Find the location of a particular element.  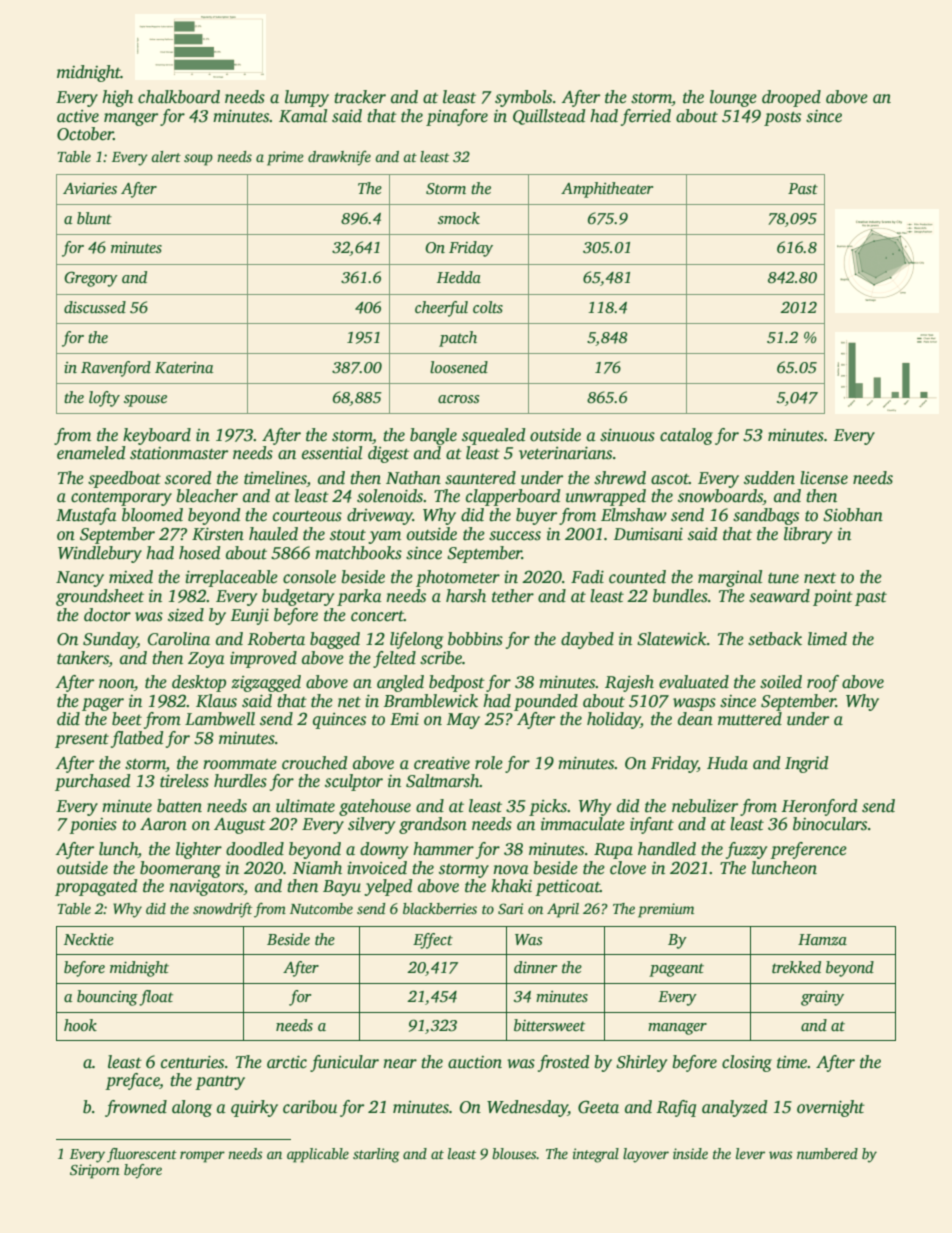

preference is located at coordinates (808, 850).
